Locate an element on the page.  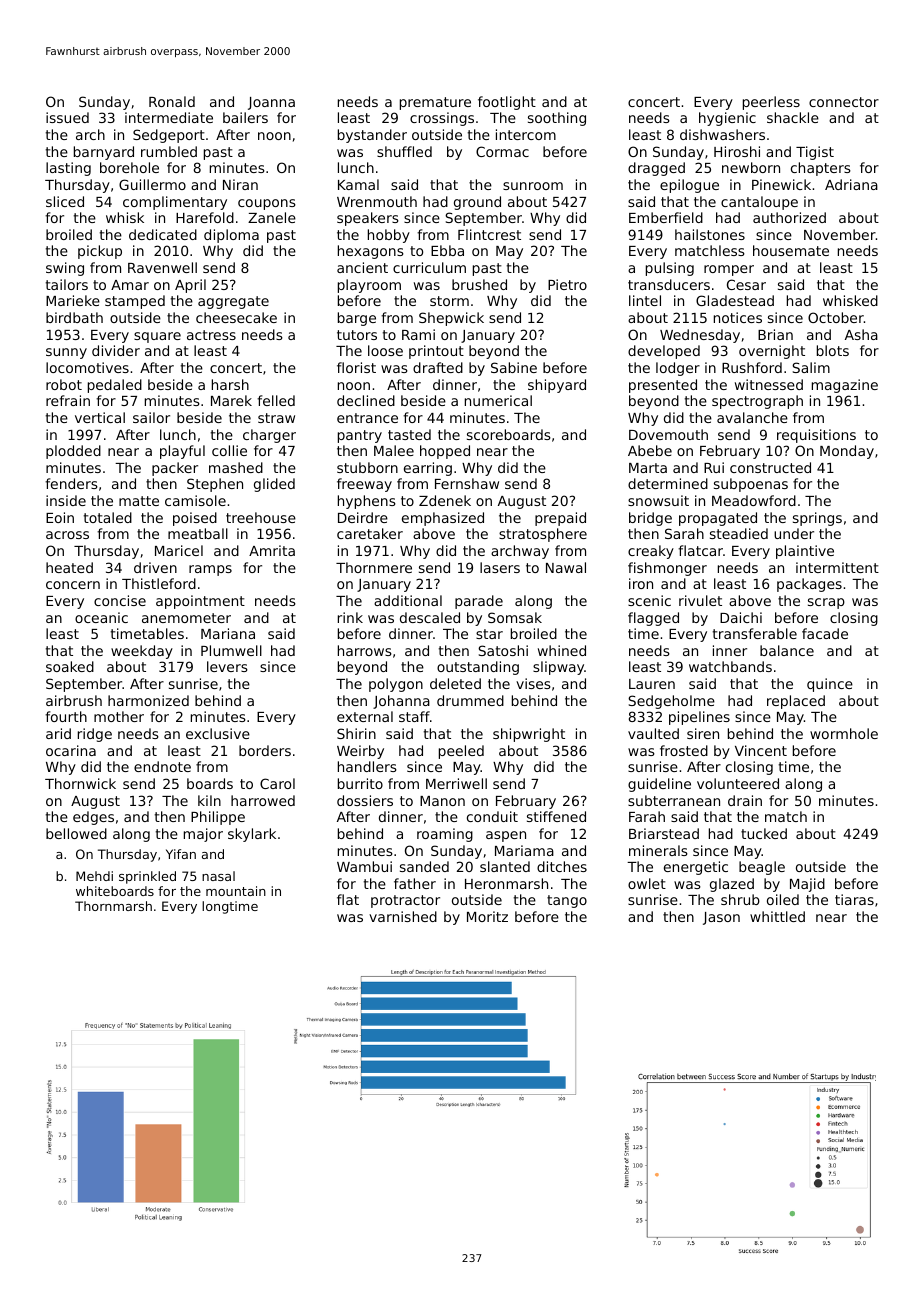
sanded is located at coordinates (424, 866).
